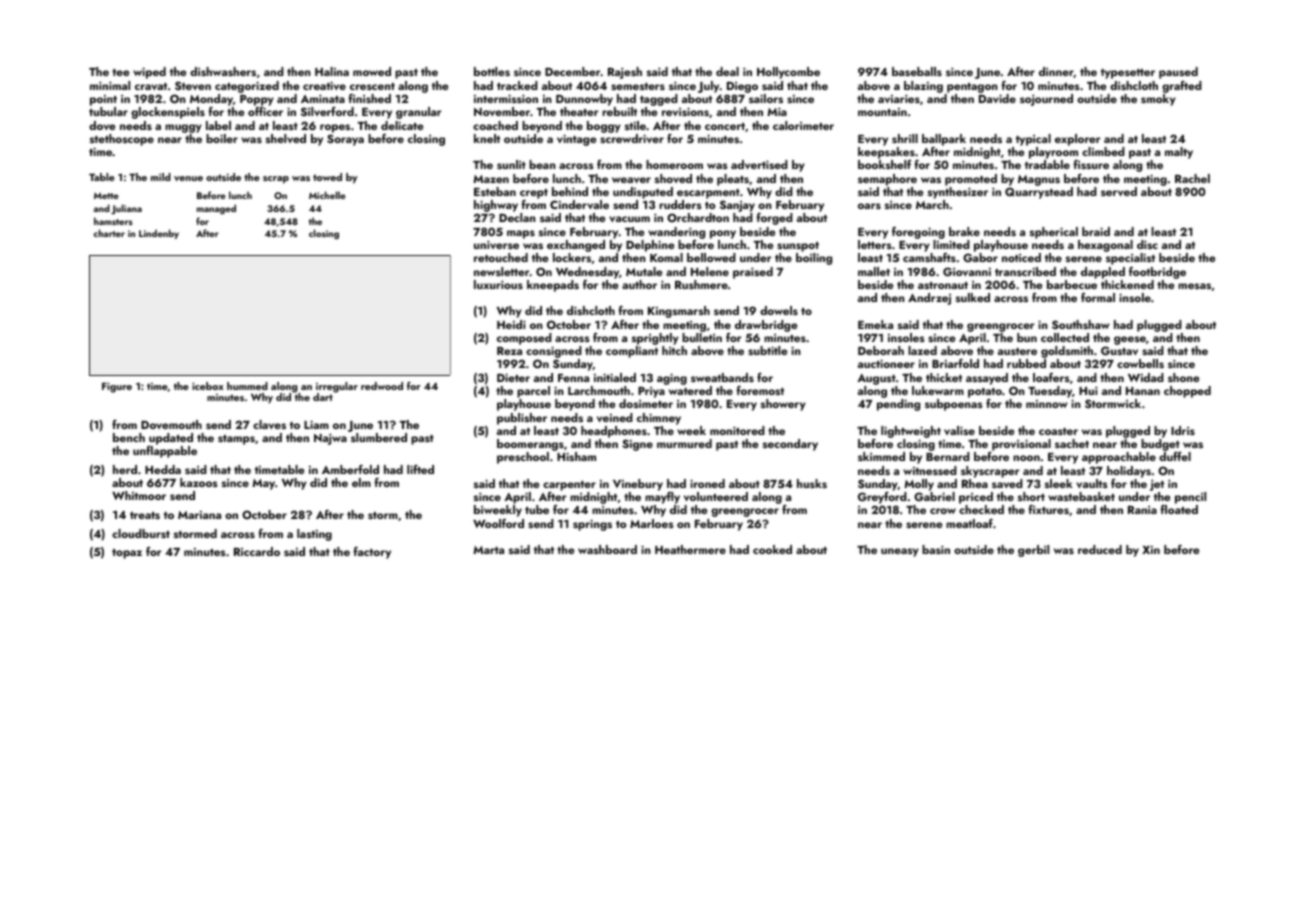  I want to click on boiling, so click(814, 259).
